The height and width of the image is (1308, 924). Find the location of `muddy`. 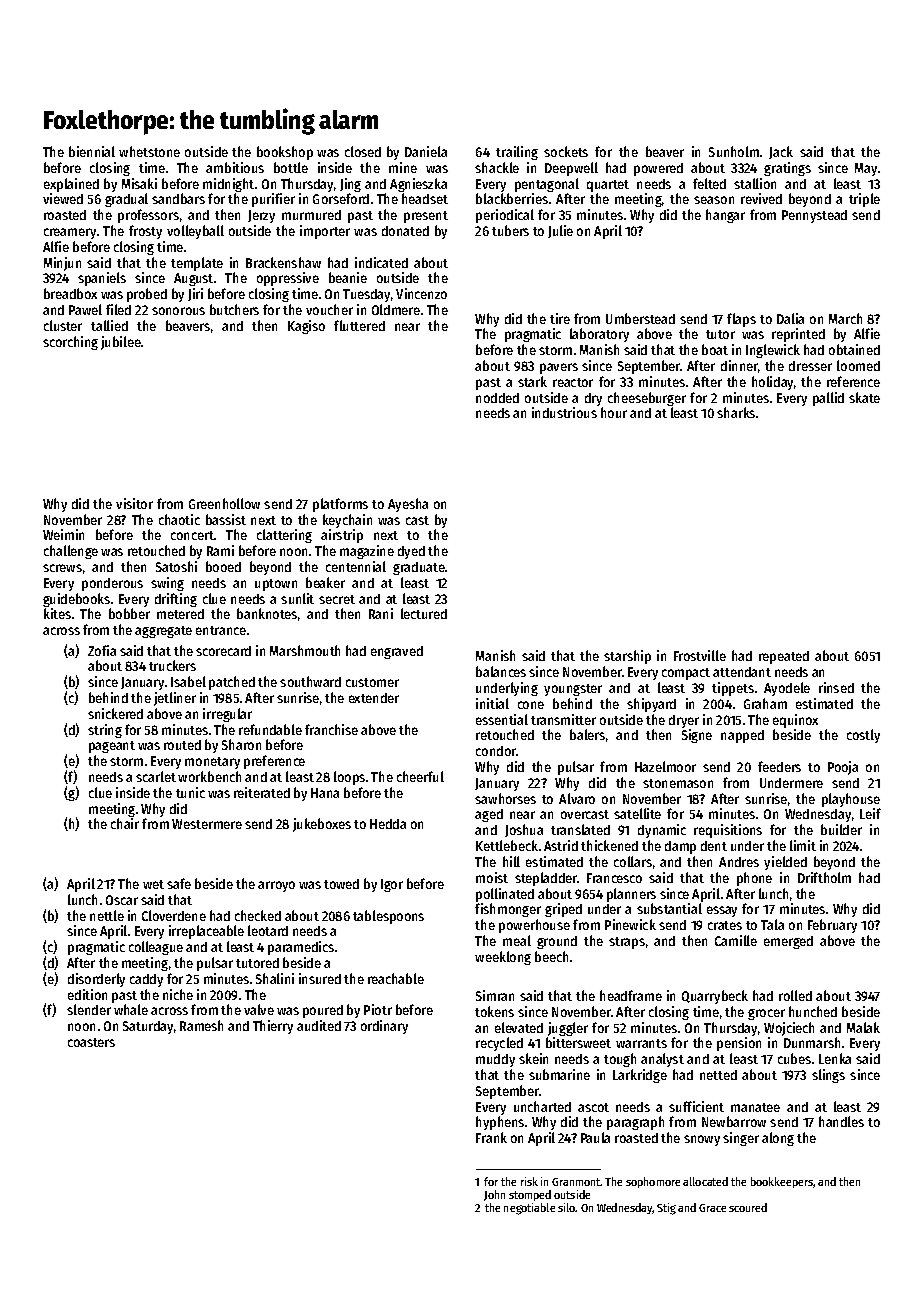

muddy is located at coordinates (495, 1060).
